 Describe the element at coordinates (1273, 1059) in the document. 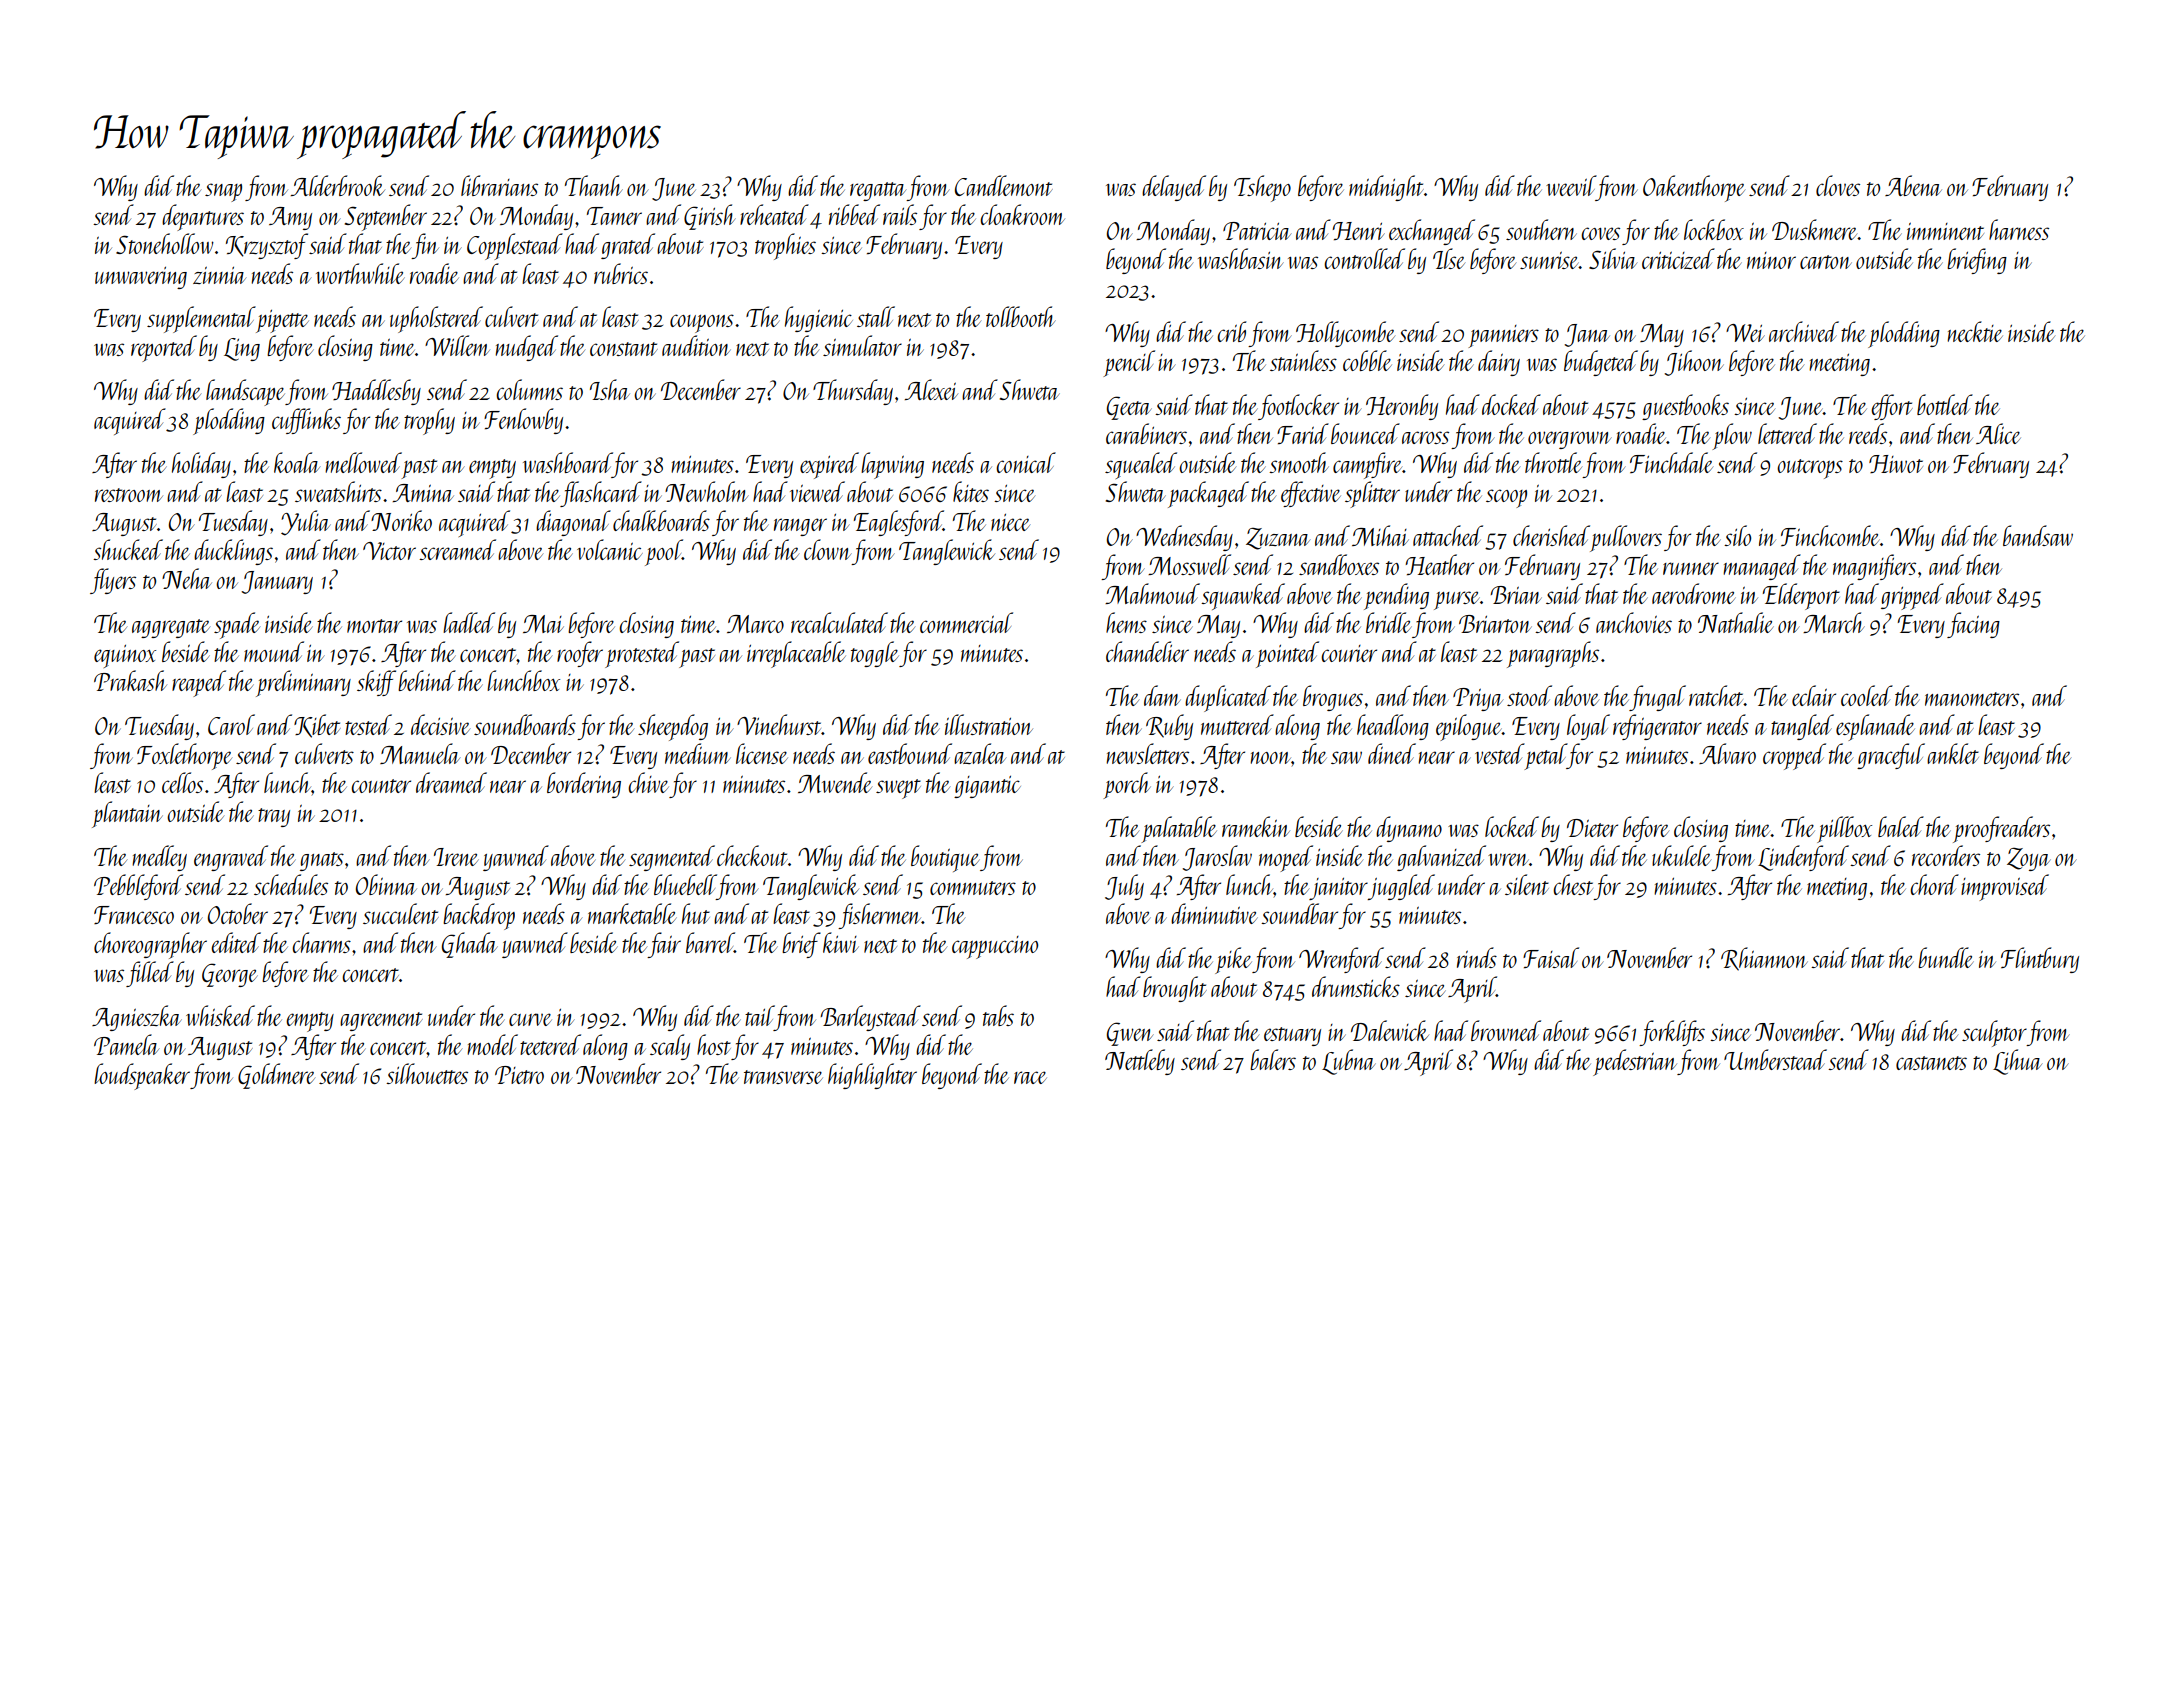

I see `balers` at that location.
